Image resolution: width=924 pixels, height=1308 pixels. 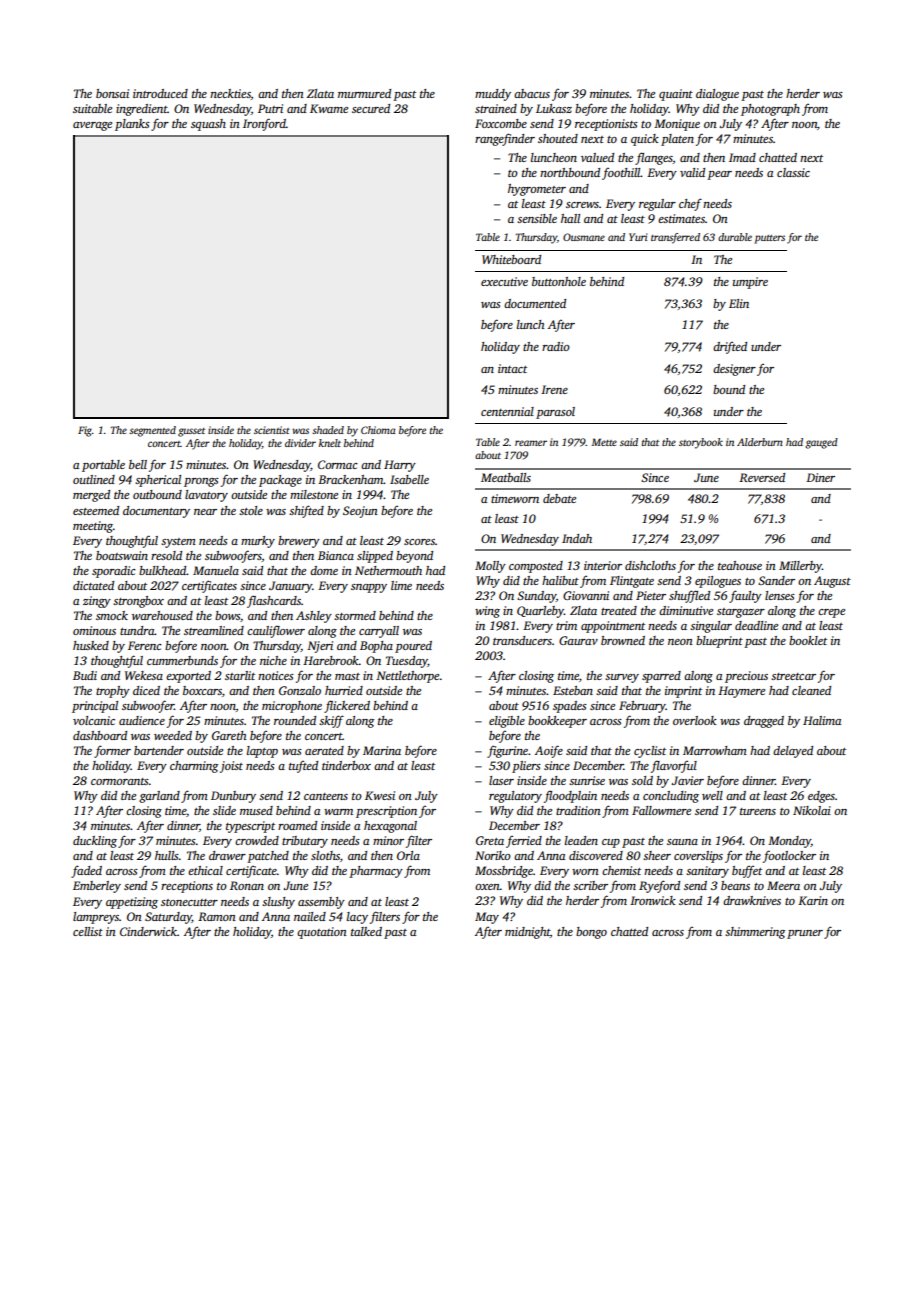 I want to click on neckties, so click(x=230, y=93).
